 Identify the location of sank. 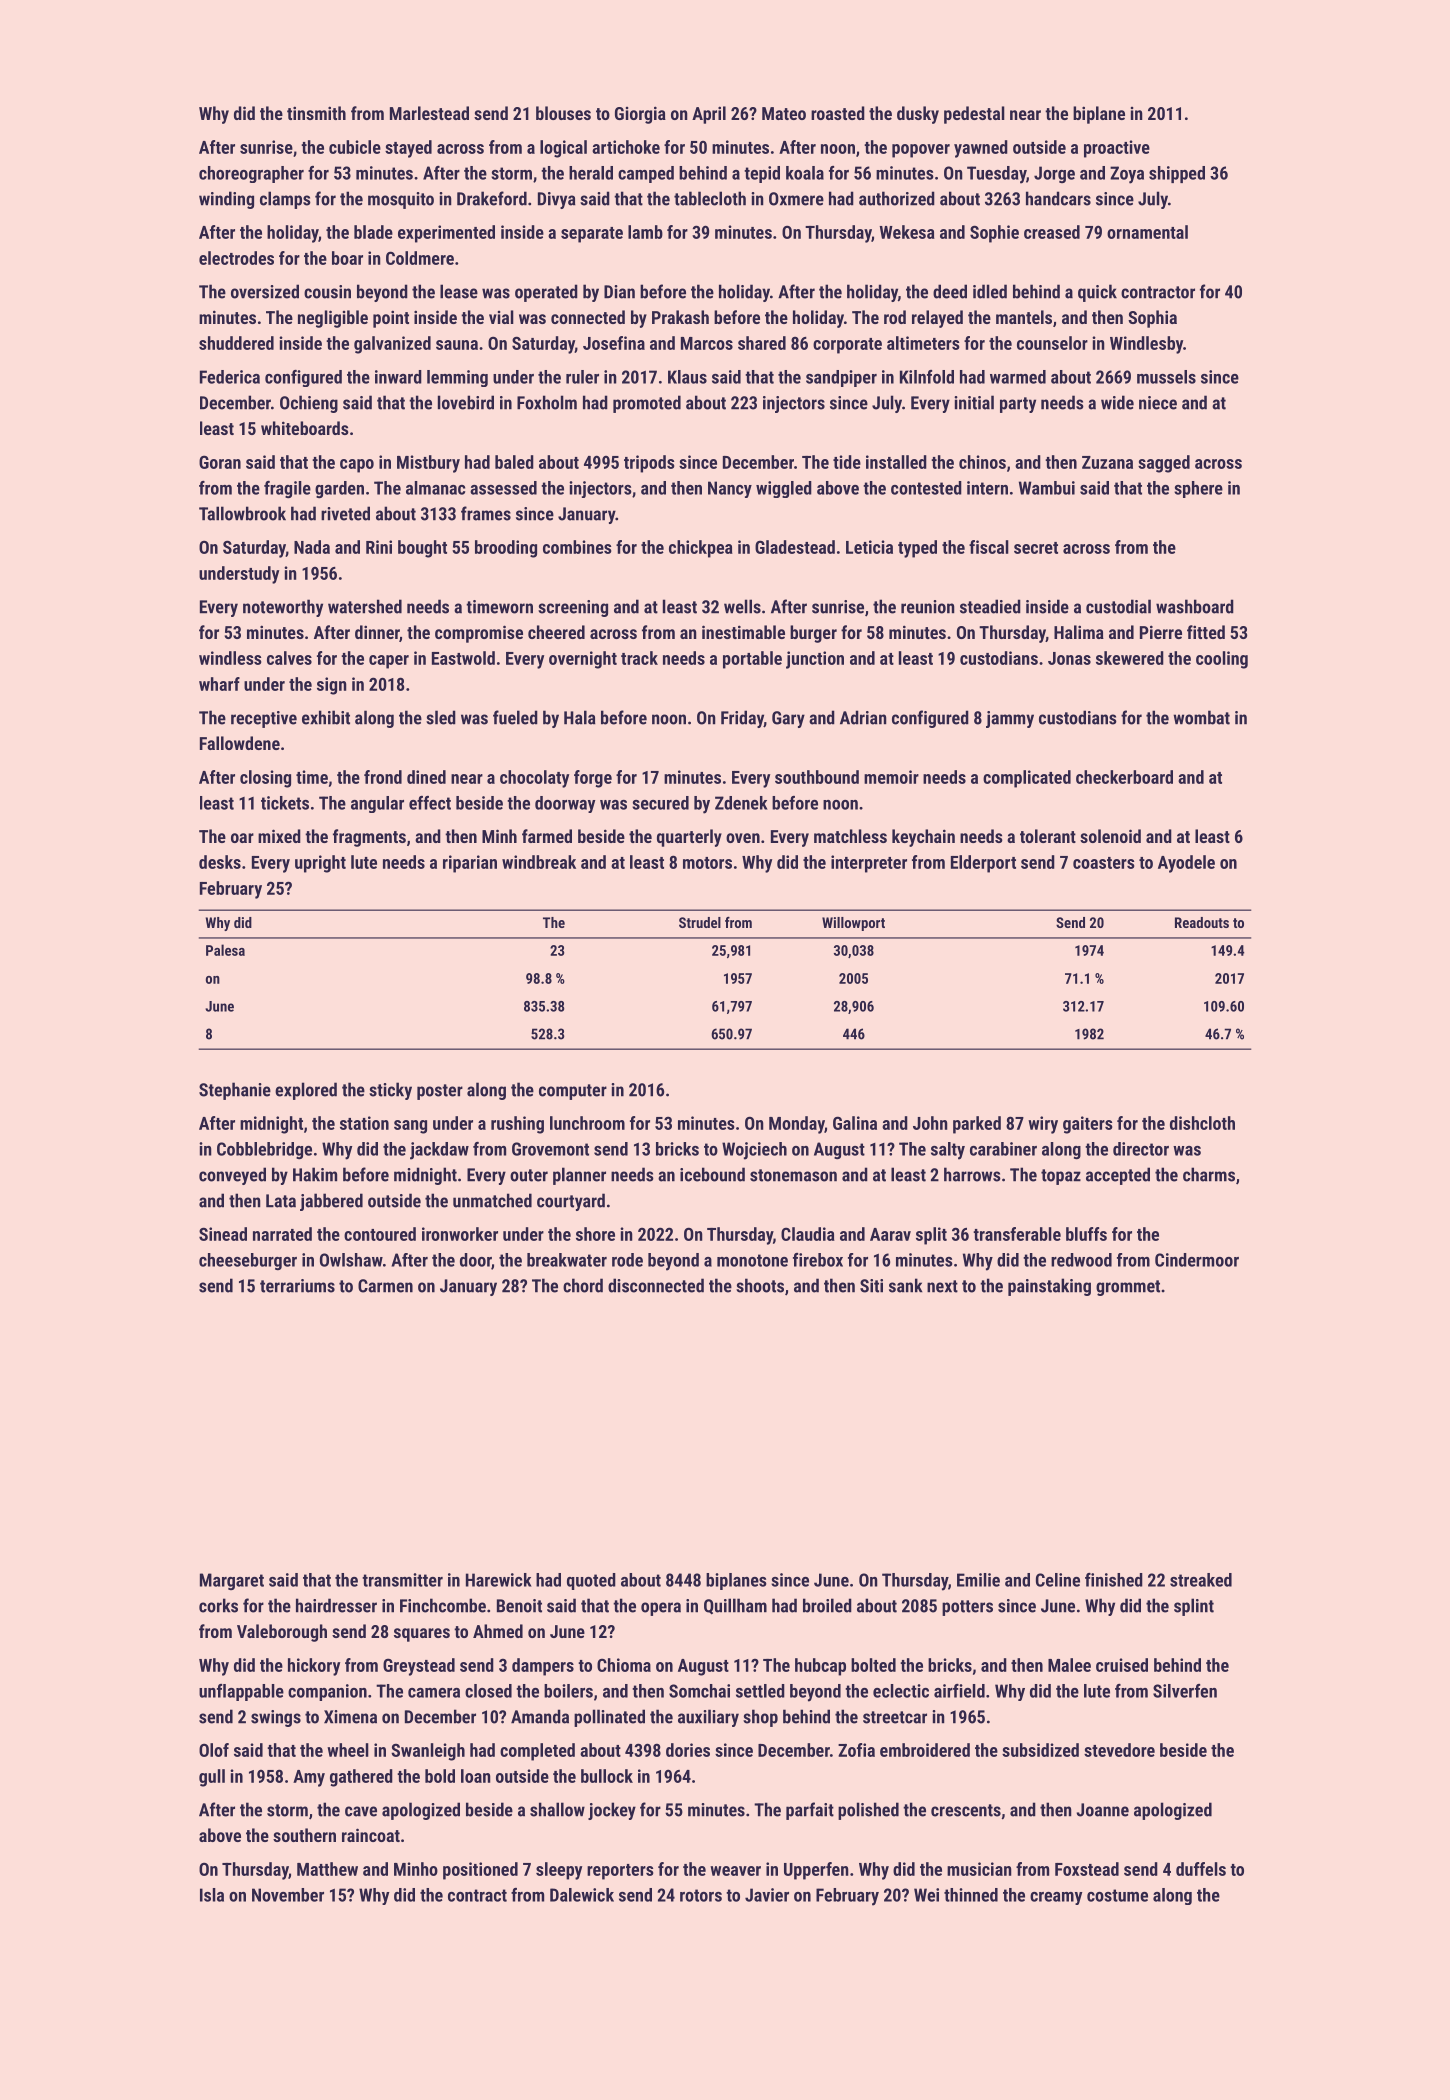
(905, 1285).
